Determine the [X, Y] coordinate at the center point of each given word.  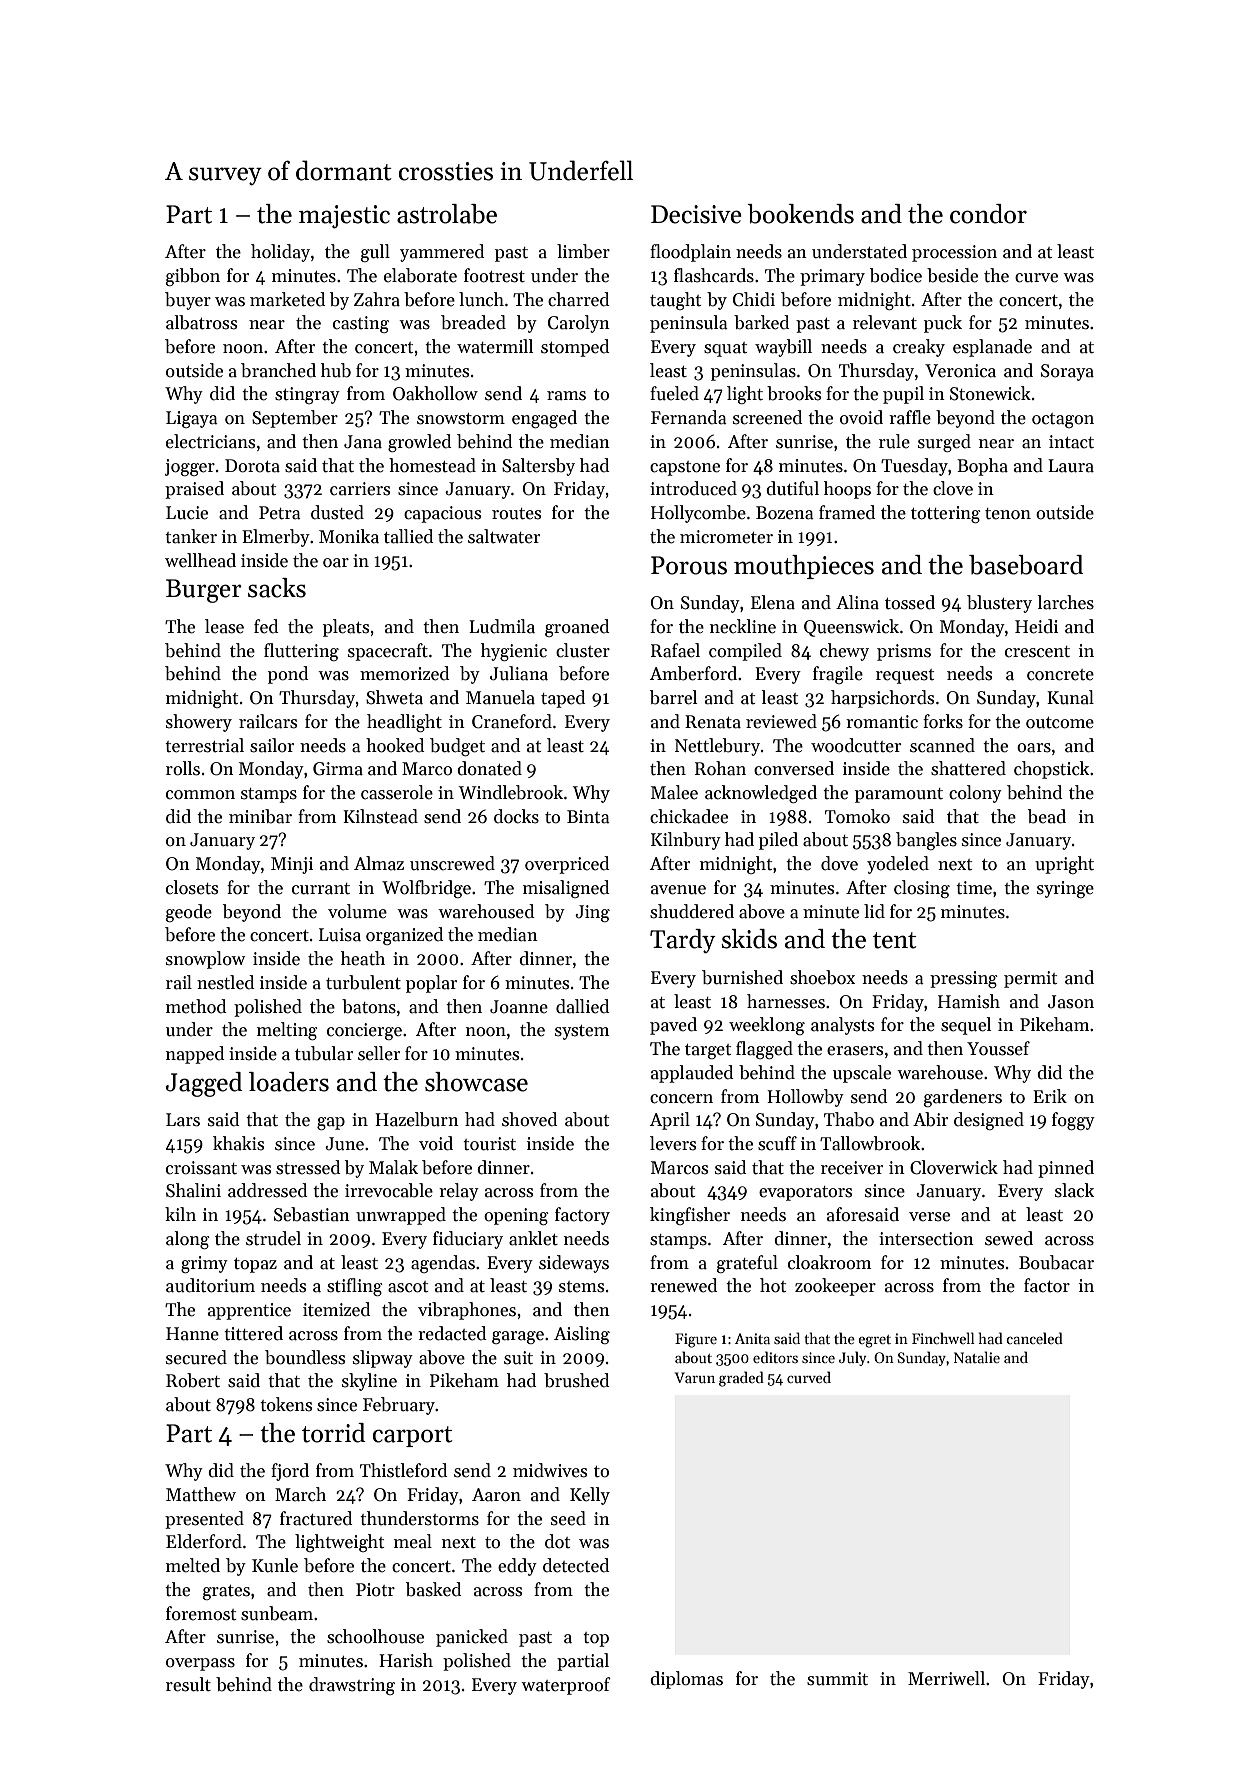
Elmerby [276, 538]
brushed [576, 1380]
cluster [583, 650]
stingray [307, 395]
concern [681, 1099]
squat [725, 349]
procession [954, 253]
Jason [1071, 1002]
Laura [1071, 466]
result [188, 1684]
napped [195, 1055]
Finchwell [943, 1338]
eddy [517, 1567]
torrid [334, 1433]
